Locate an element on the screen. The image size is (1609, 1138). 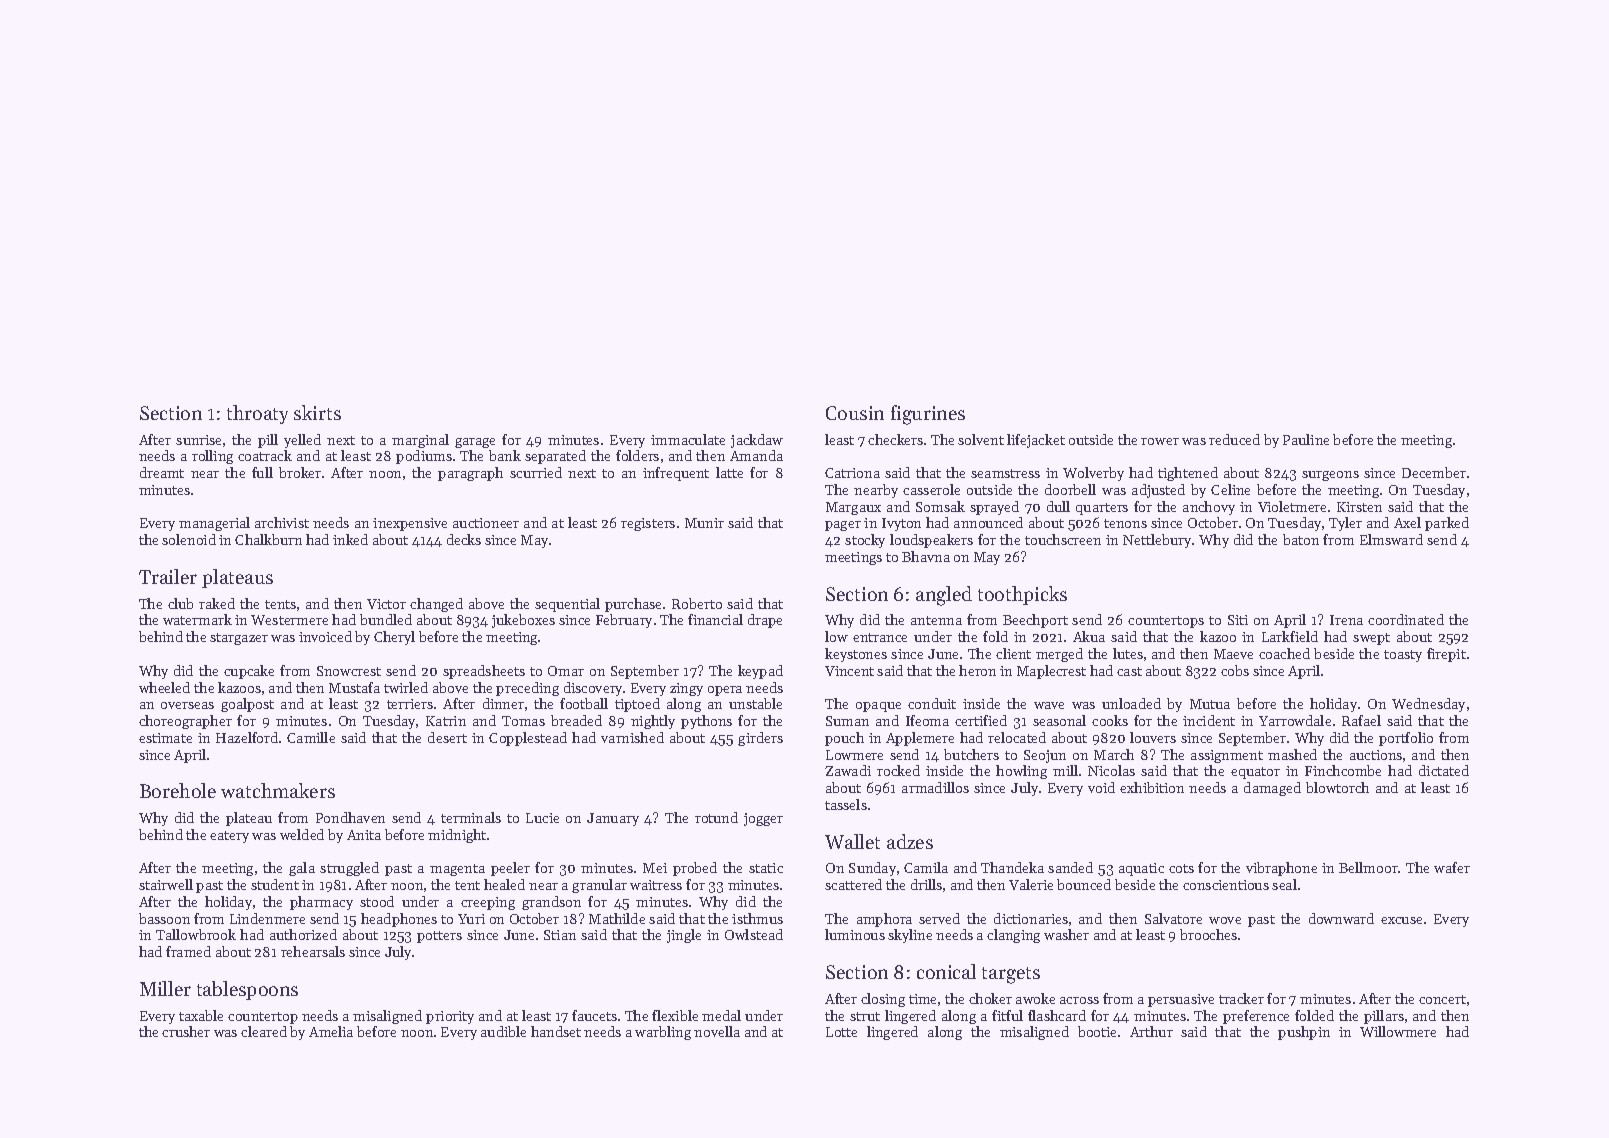
waitress is located at coordinates (656, 885).
